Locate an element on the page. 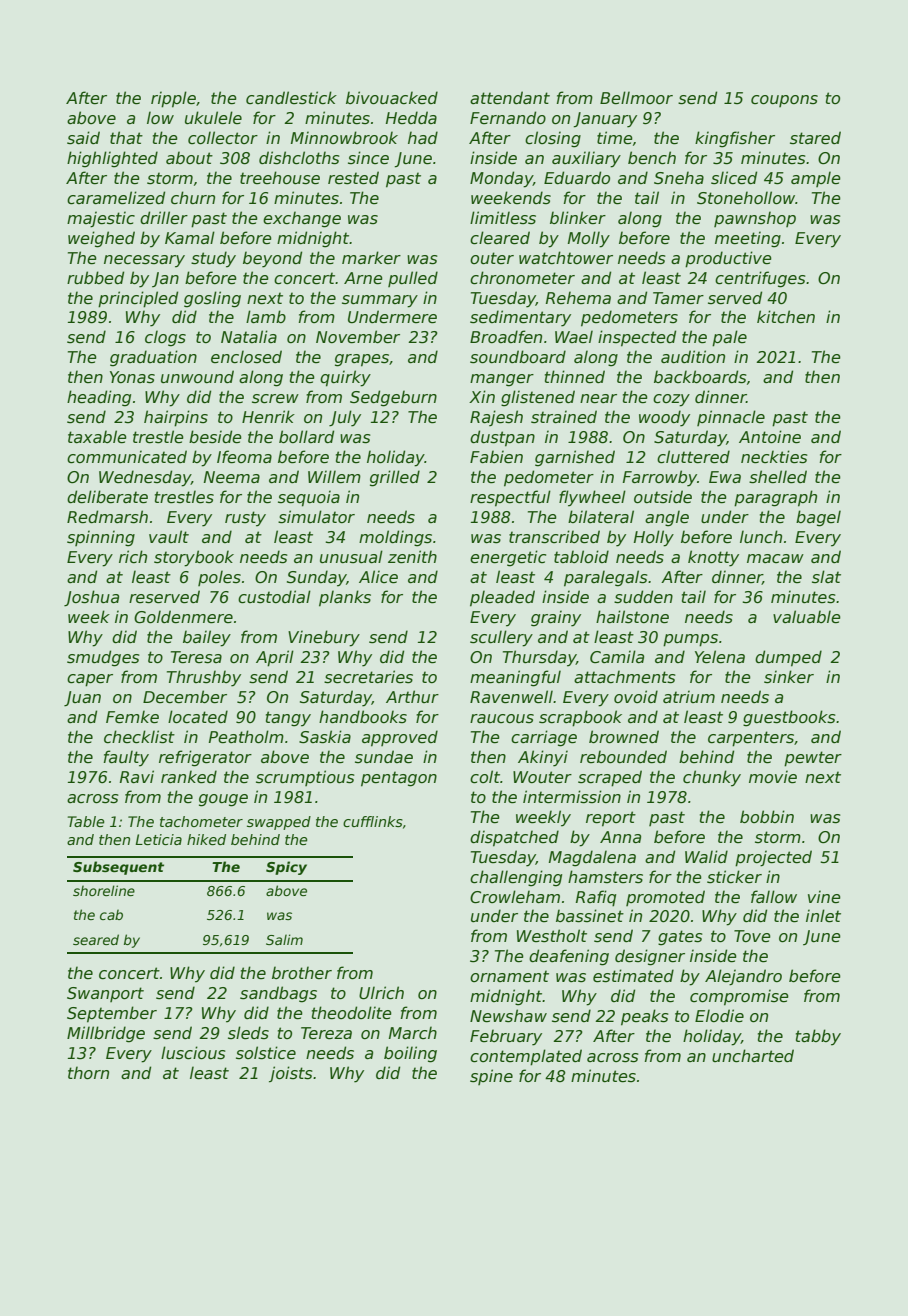 This document has width=908, height=1316. Yonas is located at coordinates (132, 377).
